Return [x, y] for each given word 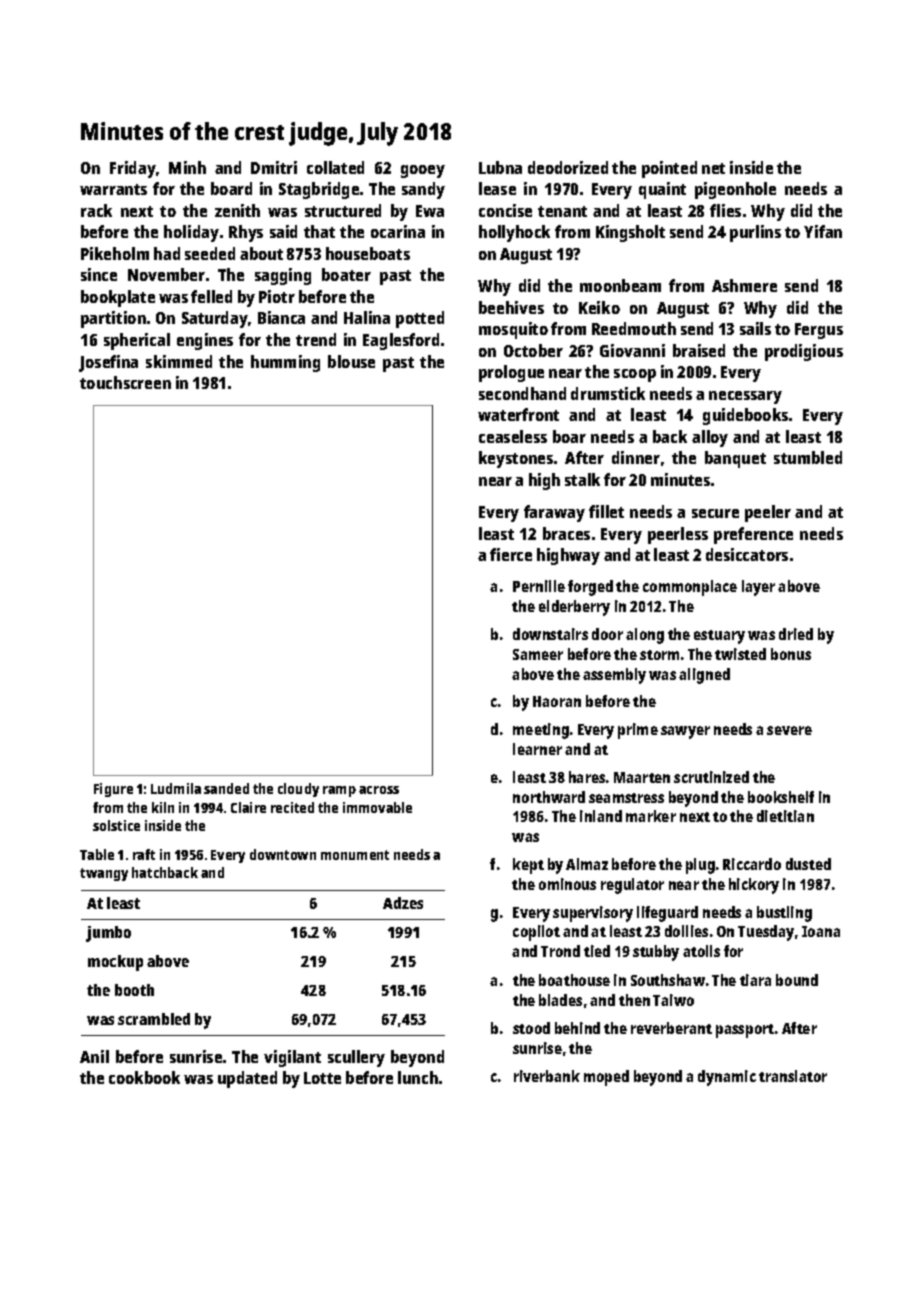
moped [606, 1078]
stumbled [808, 457]
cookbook [144, 1077]
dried [796, 634]
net [713, 168]
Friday [133, 169]
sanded [226, 788]
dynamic [727, 1078]
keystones [516, 459]
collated [335, 167]
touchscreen [125, 382]
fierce [511, 554]
